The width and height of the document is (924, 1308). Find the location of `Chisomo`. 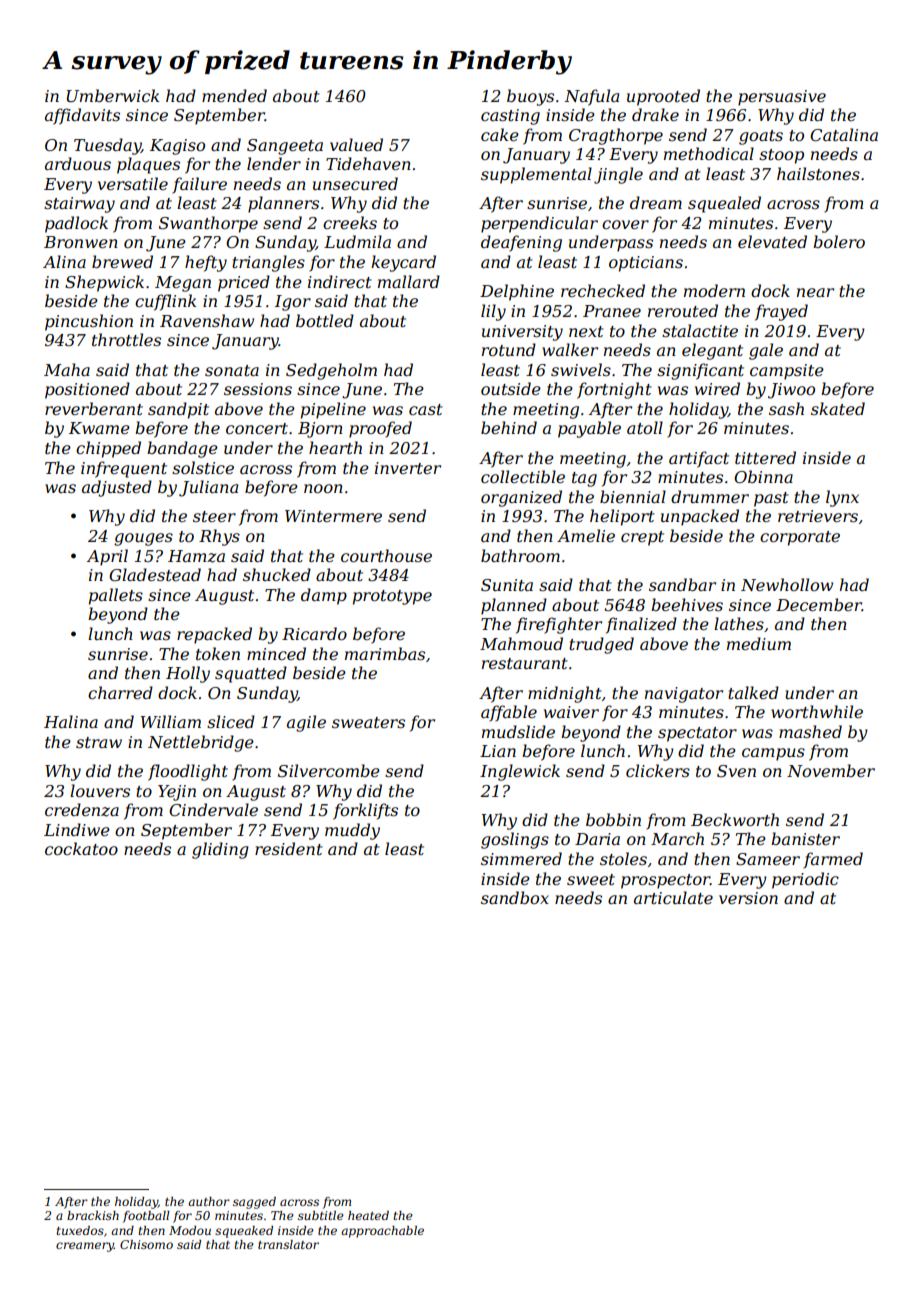

Chisomo is located at coordinates (146, 1244).
